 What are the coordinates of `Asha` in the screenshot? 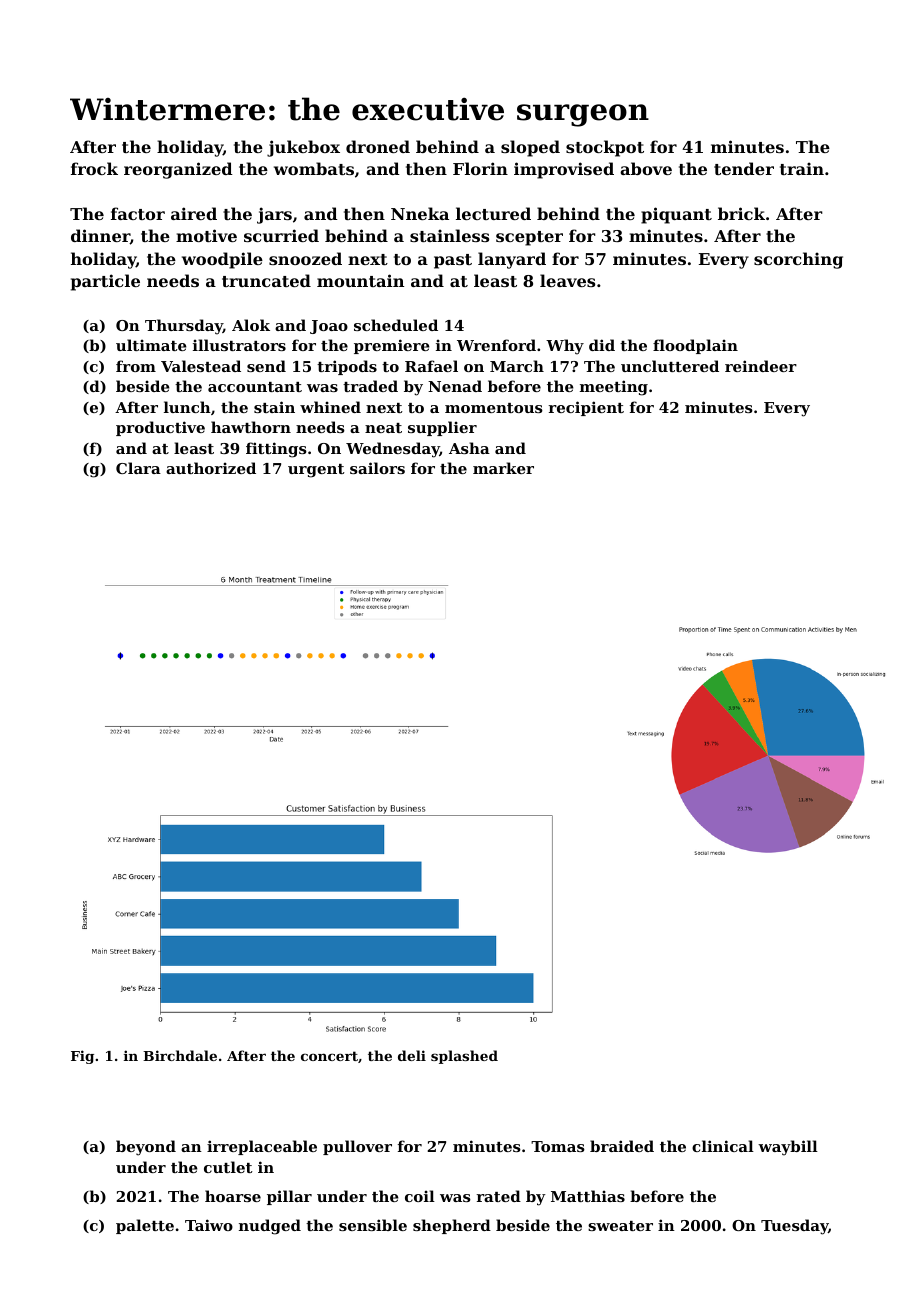 It's located at (469, 448).
